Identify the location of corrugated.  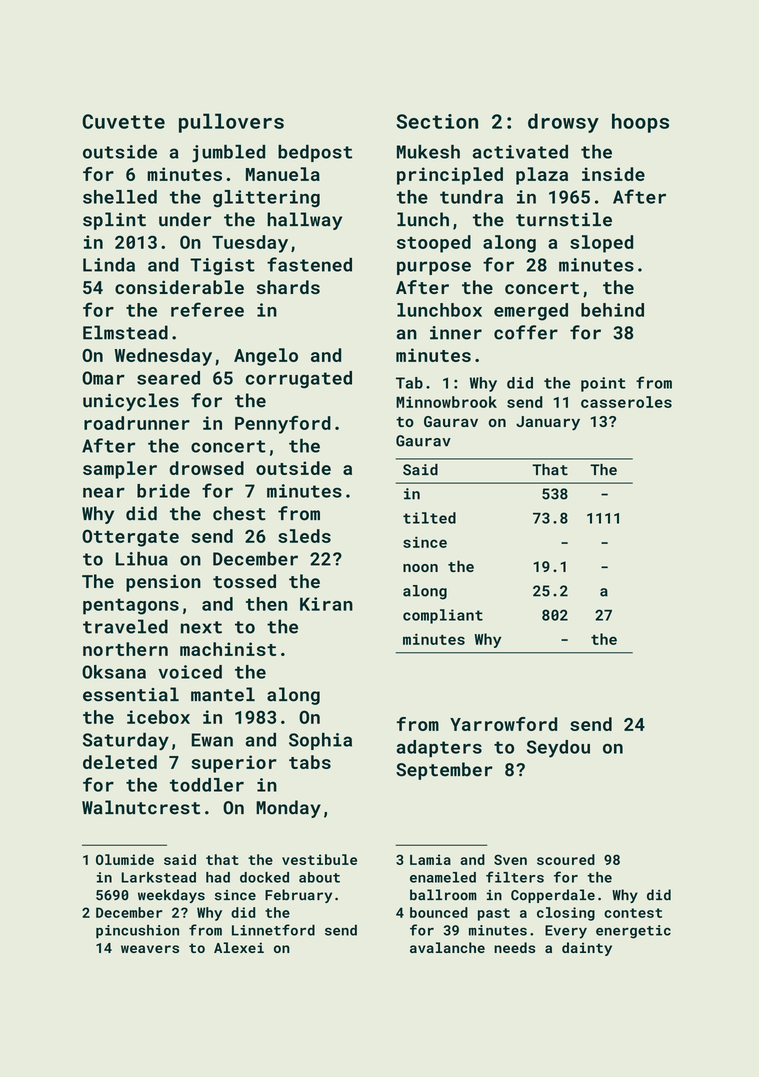
(299, 380).
